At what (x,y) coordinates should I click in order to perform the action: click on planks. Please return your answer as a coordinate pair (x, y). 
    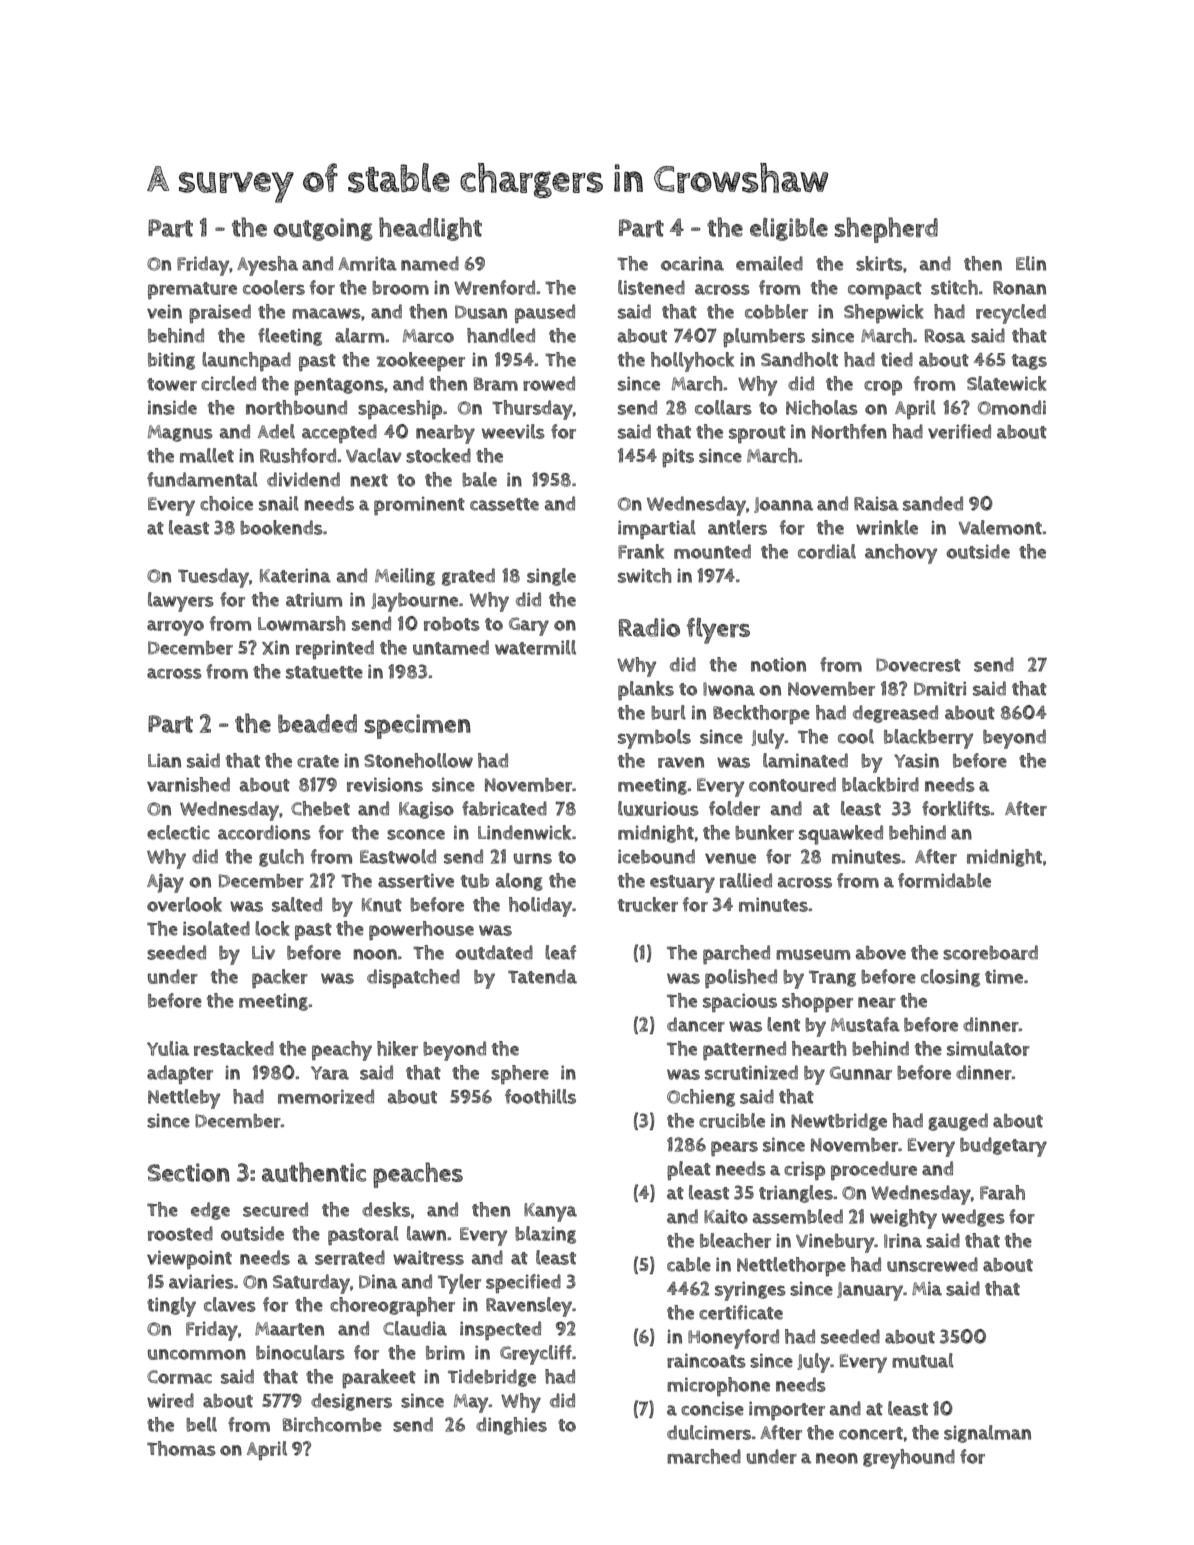
    Looking at the image, I should click on (646, 691).
